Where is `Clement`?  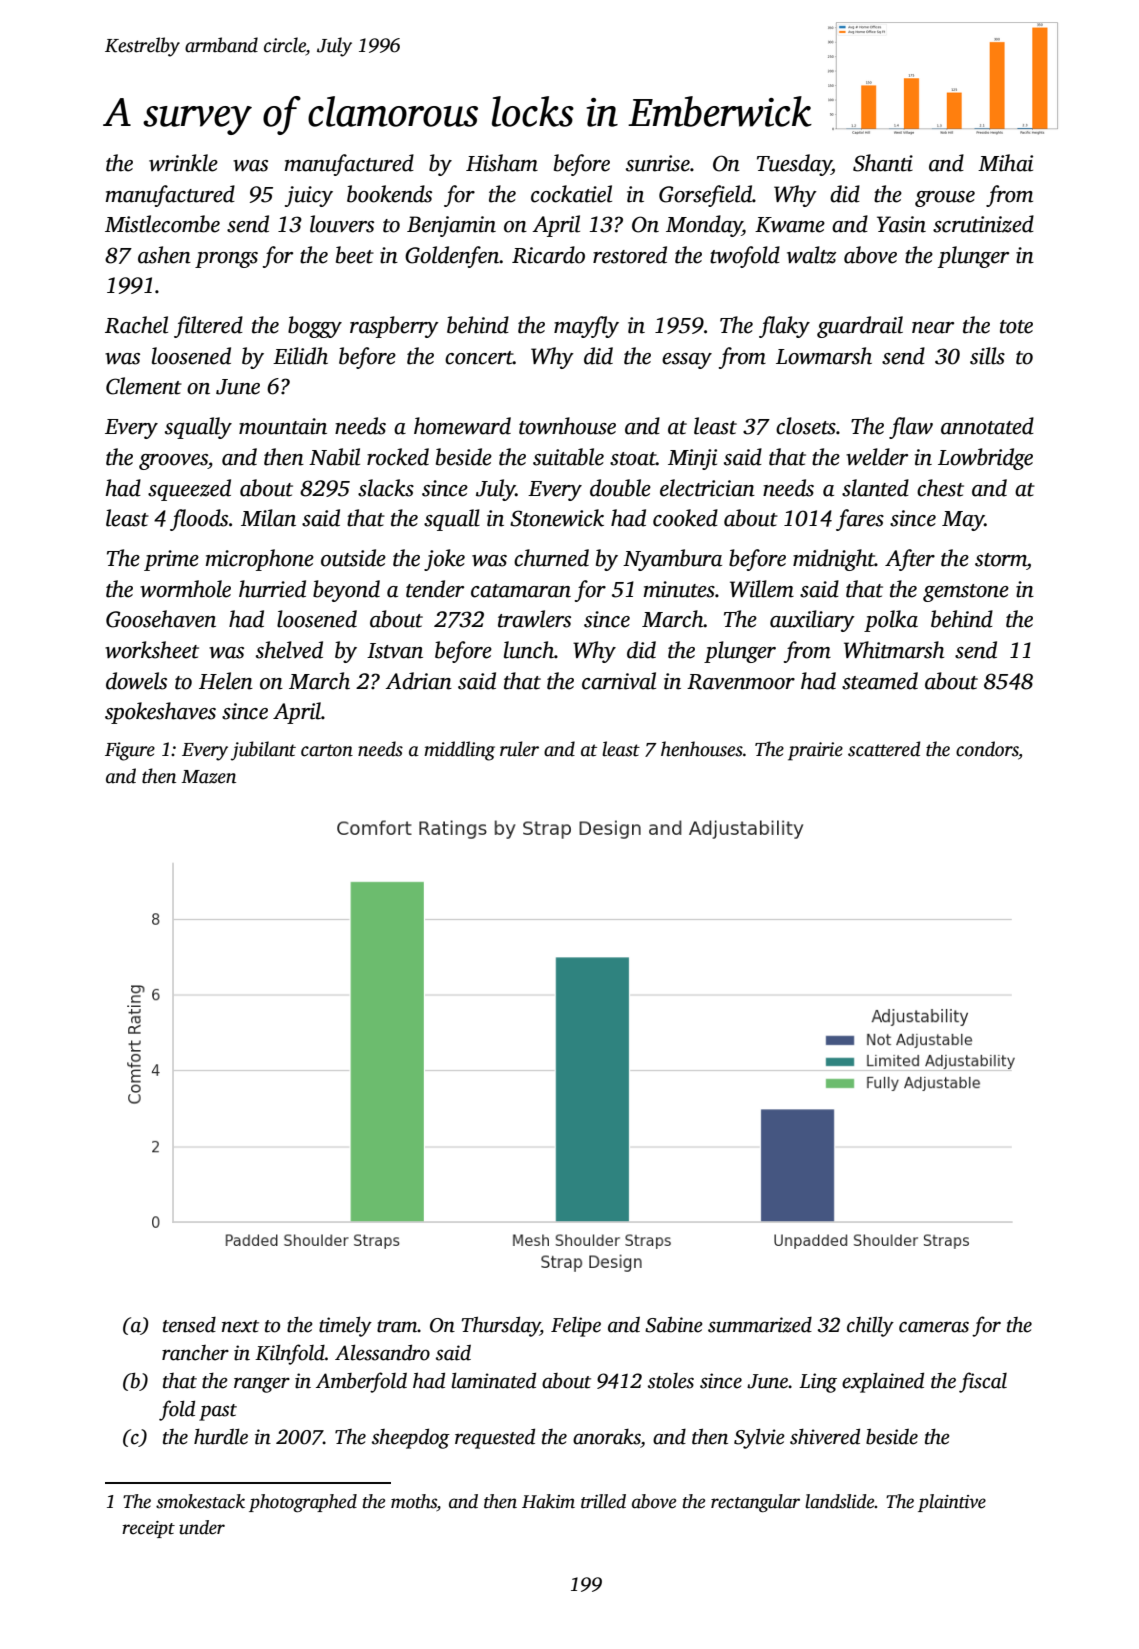
Clement is located at coordinates (144, 386).
